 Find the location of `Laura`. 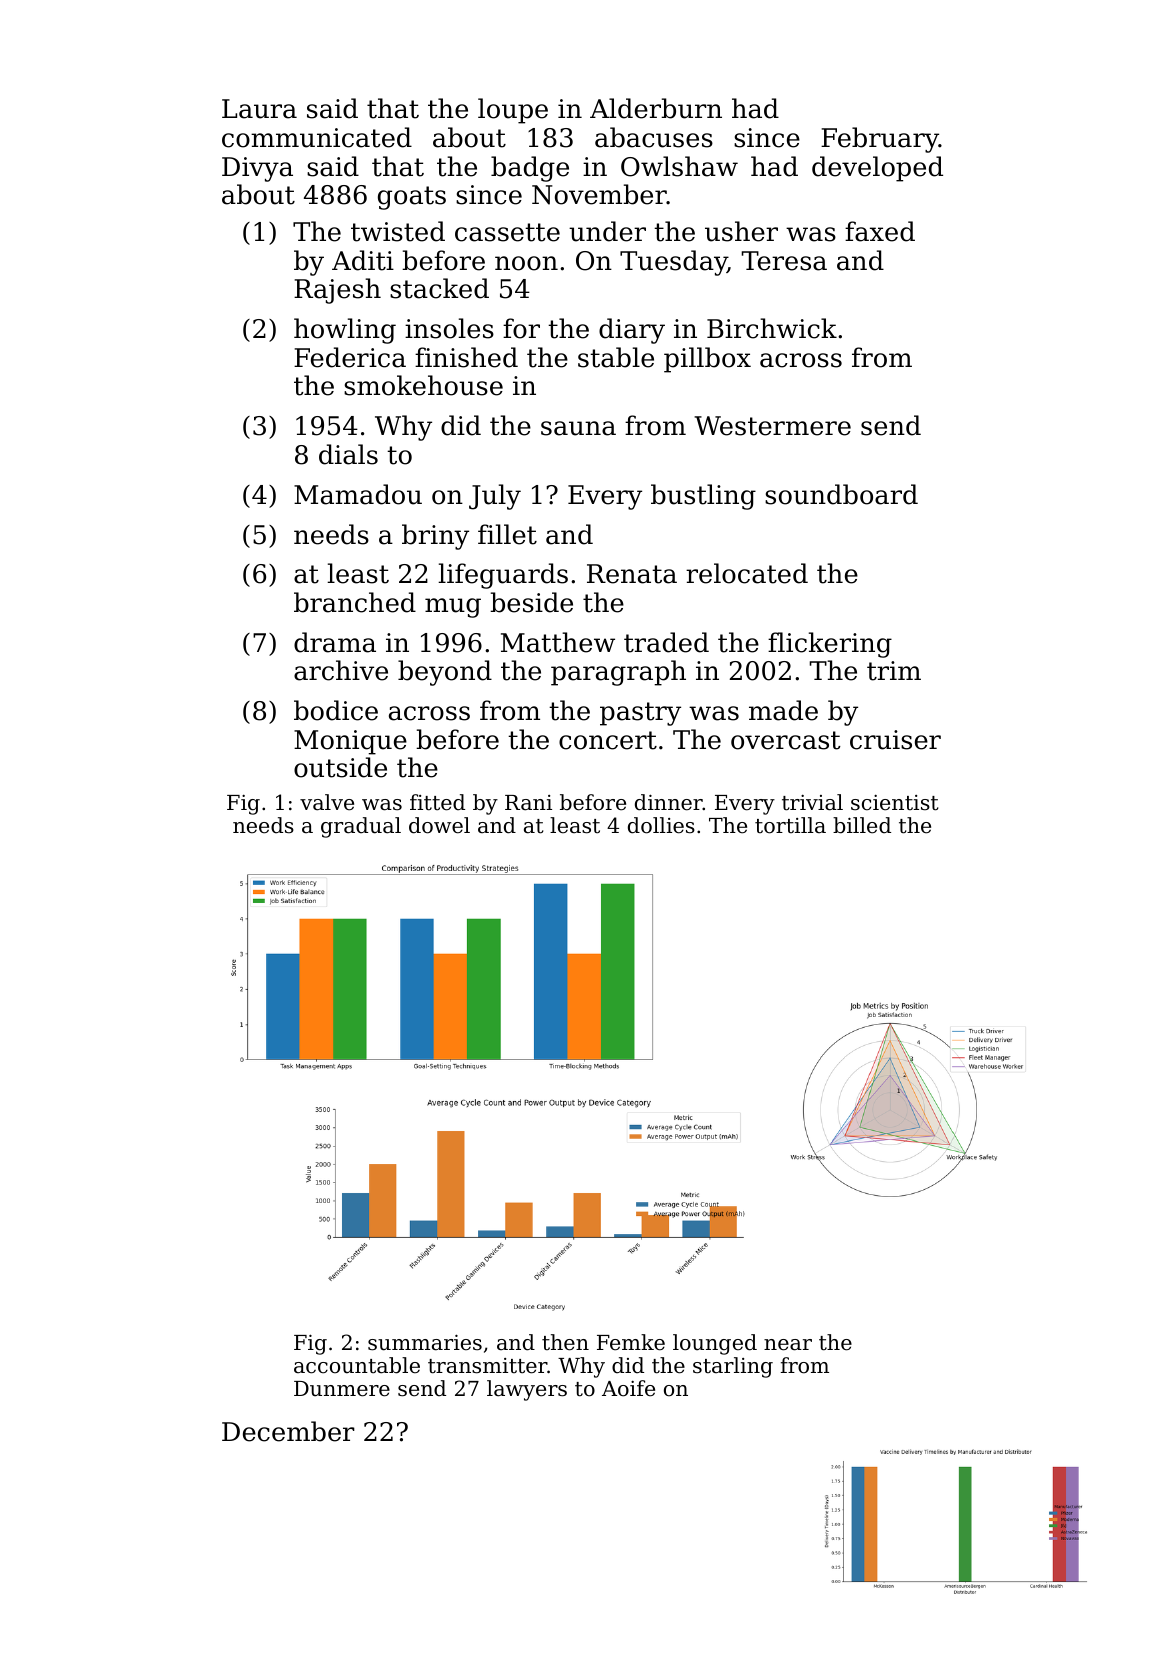

Laura is located at coordinates (259, 109).
